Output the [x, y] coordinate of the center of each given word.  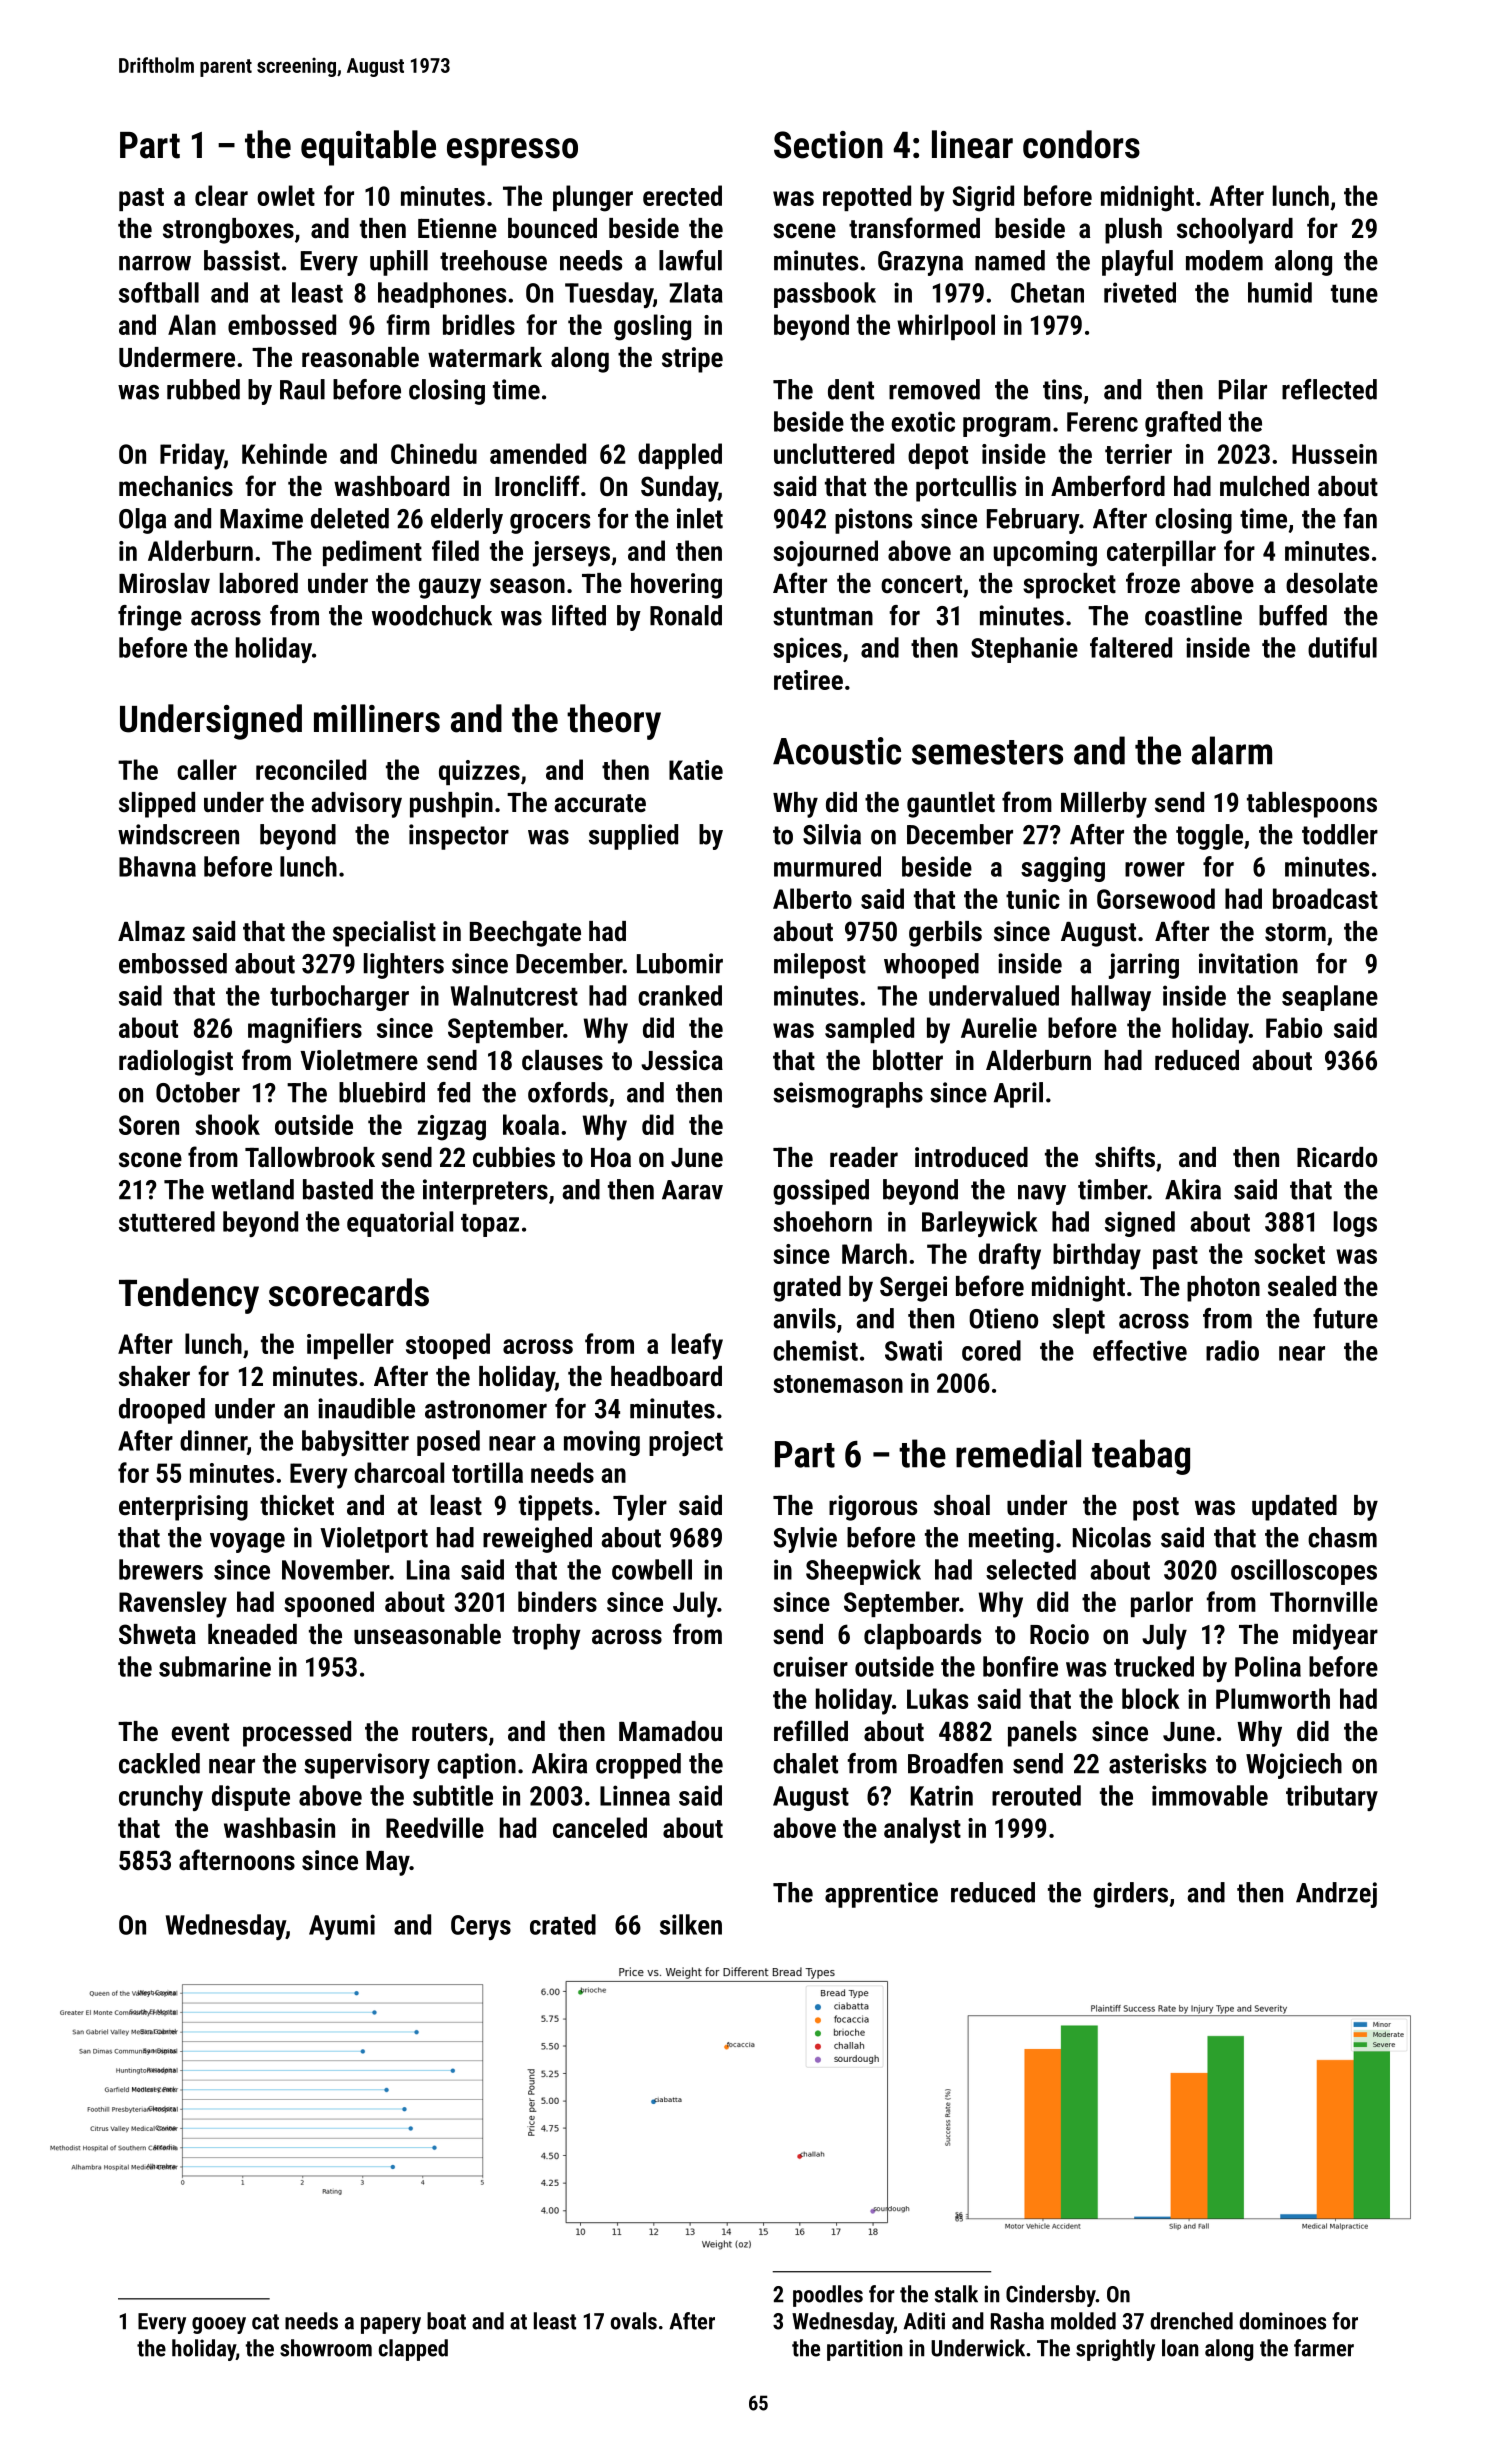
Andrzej [1336, 1895]
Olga [142, 521]
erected [682, 195]
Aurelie [999, 1027]
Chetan [1047, 292]
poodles [828, 2296]
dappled [680, 456]
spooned [329, 1604]
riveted [1140, 292]
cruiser [810, 1666]
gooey [219, 2325]
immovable [1210, 1795]
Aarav [692, 1190]
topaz [490, 1225]
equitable [368, 148]
